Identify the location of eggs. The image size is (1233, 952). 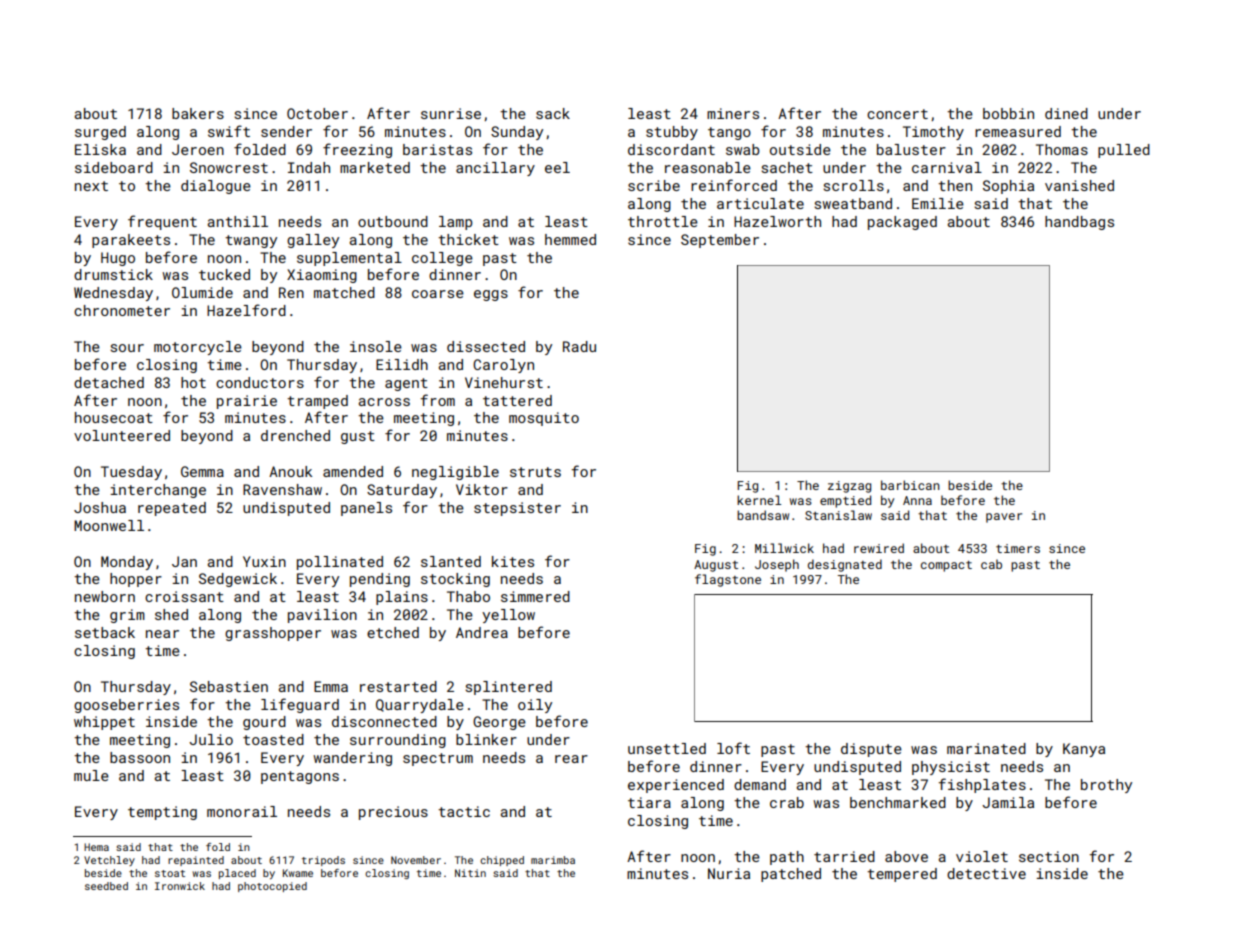
(491, 295).
